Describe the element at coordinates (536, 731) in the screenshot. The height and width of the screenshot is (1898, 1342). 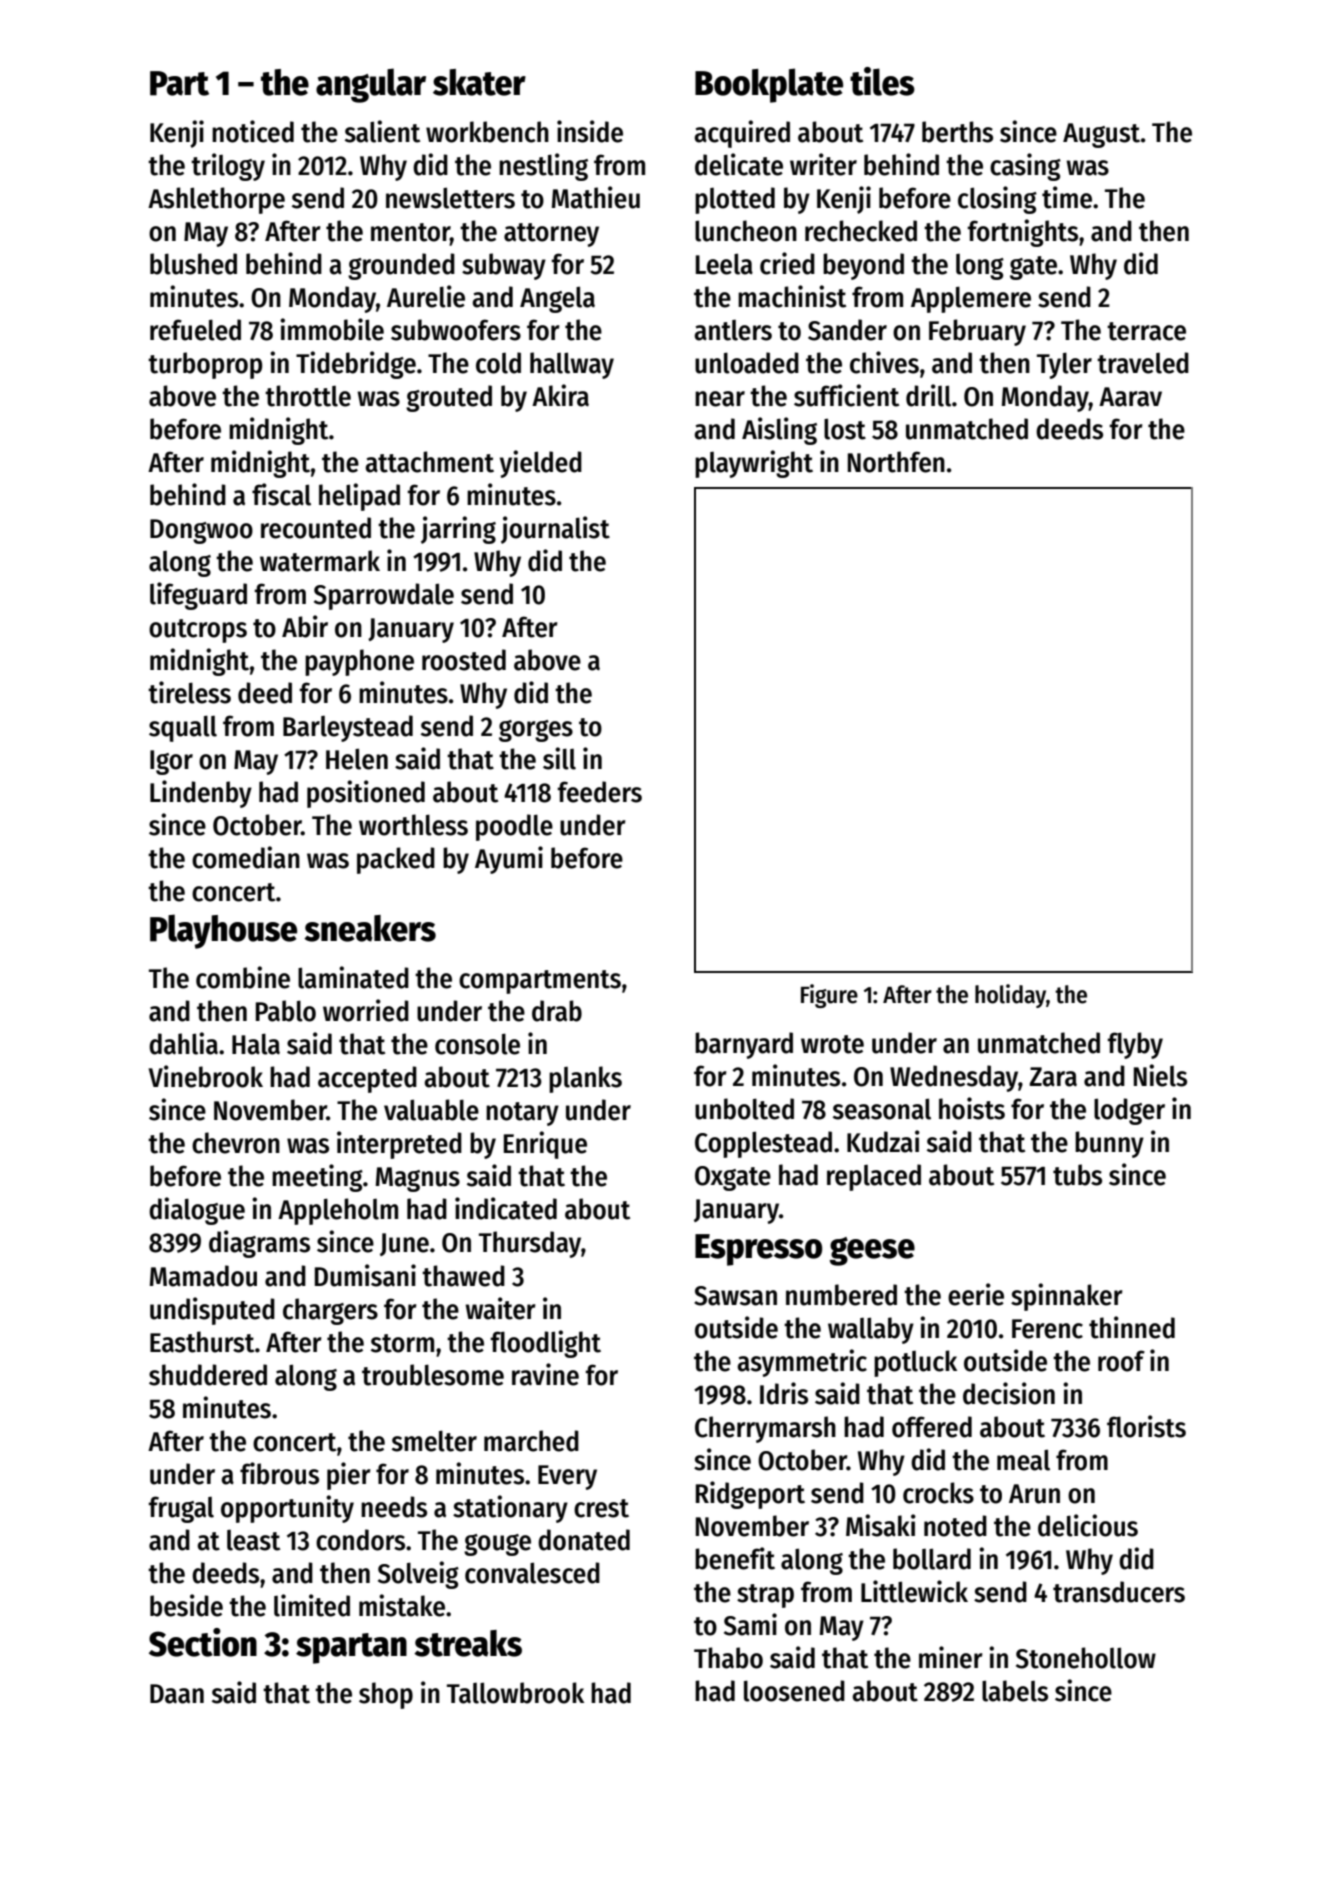
I see `gorges` at that location.
